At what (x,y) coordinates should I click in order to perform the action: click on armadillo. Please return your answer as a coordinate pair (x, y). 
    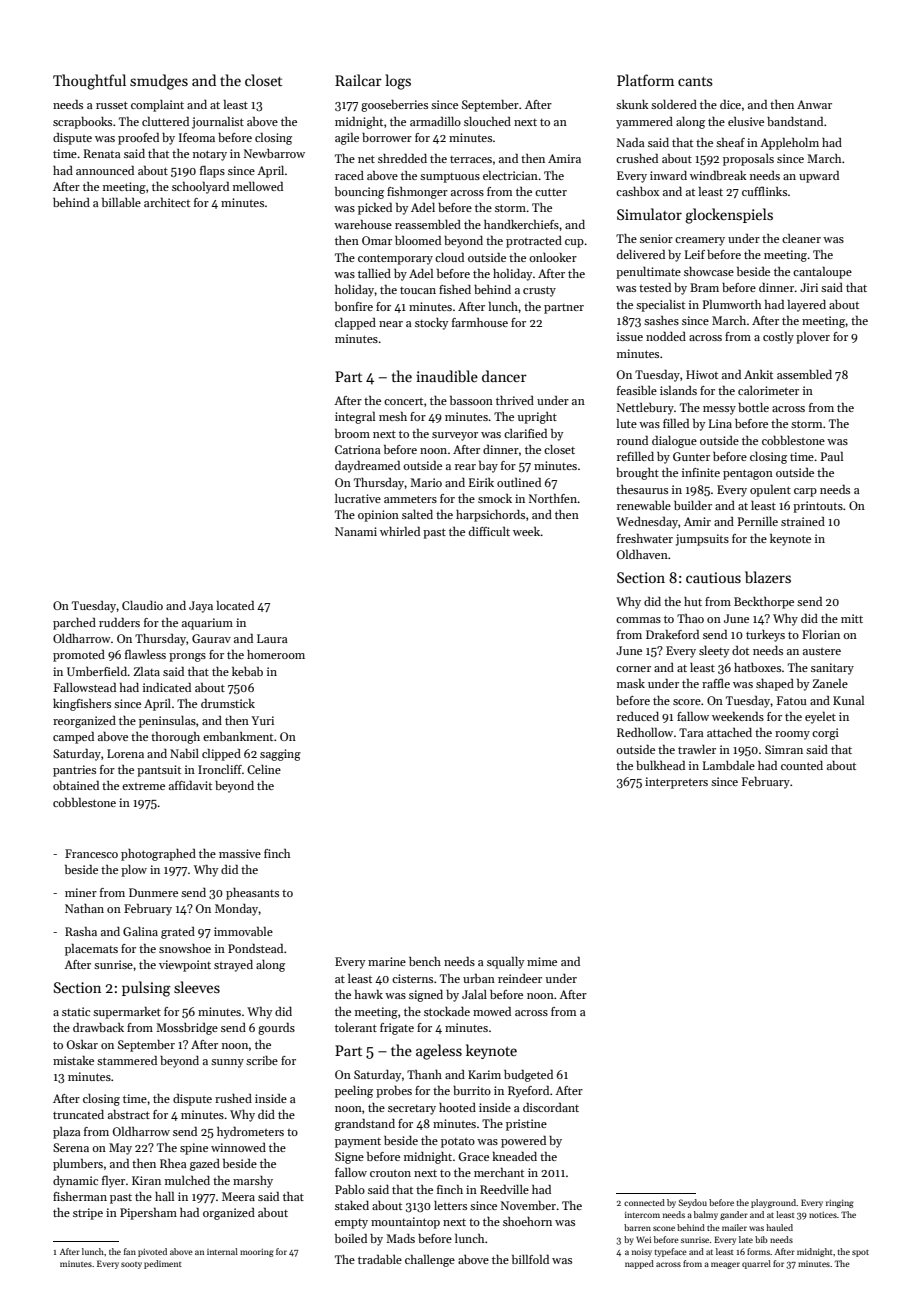
    Looking at the image, I should click on (435, 121).
